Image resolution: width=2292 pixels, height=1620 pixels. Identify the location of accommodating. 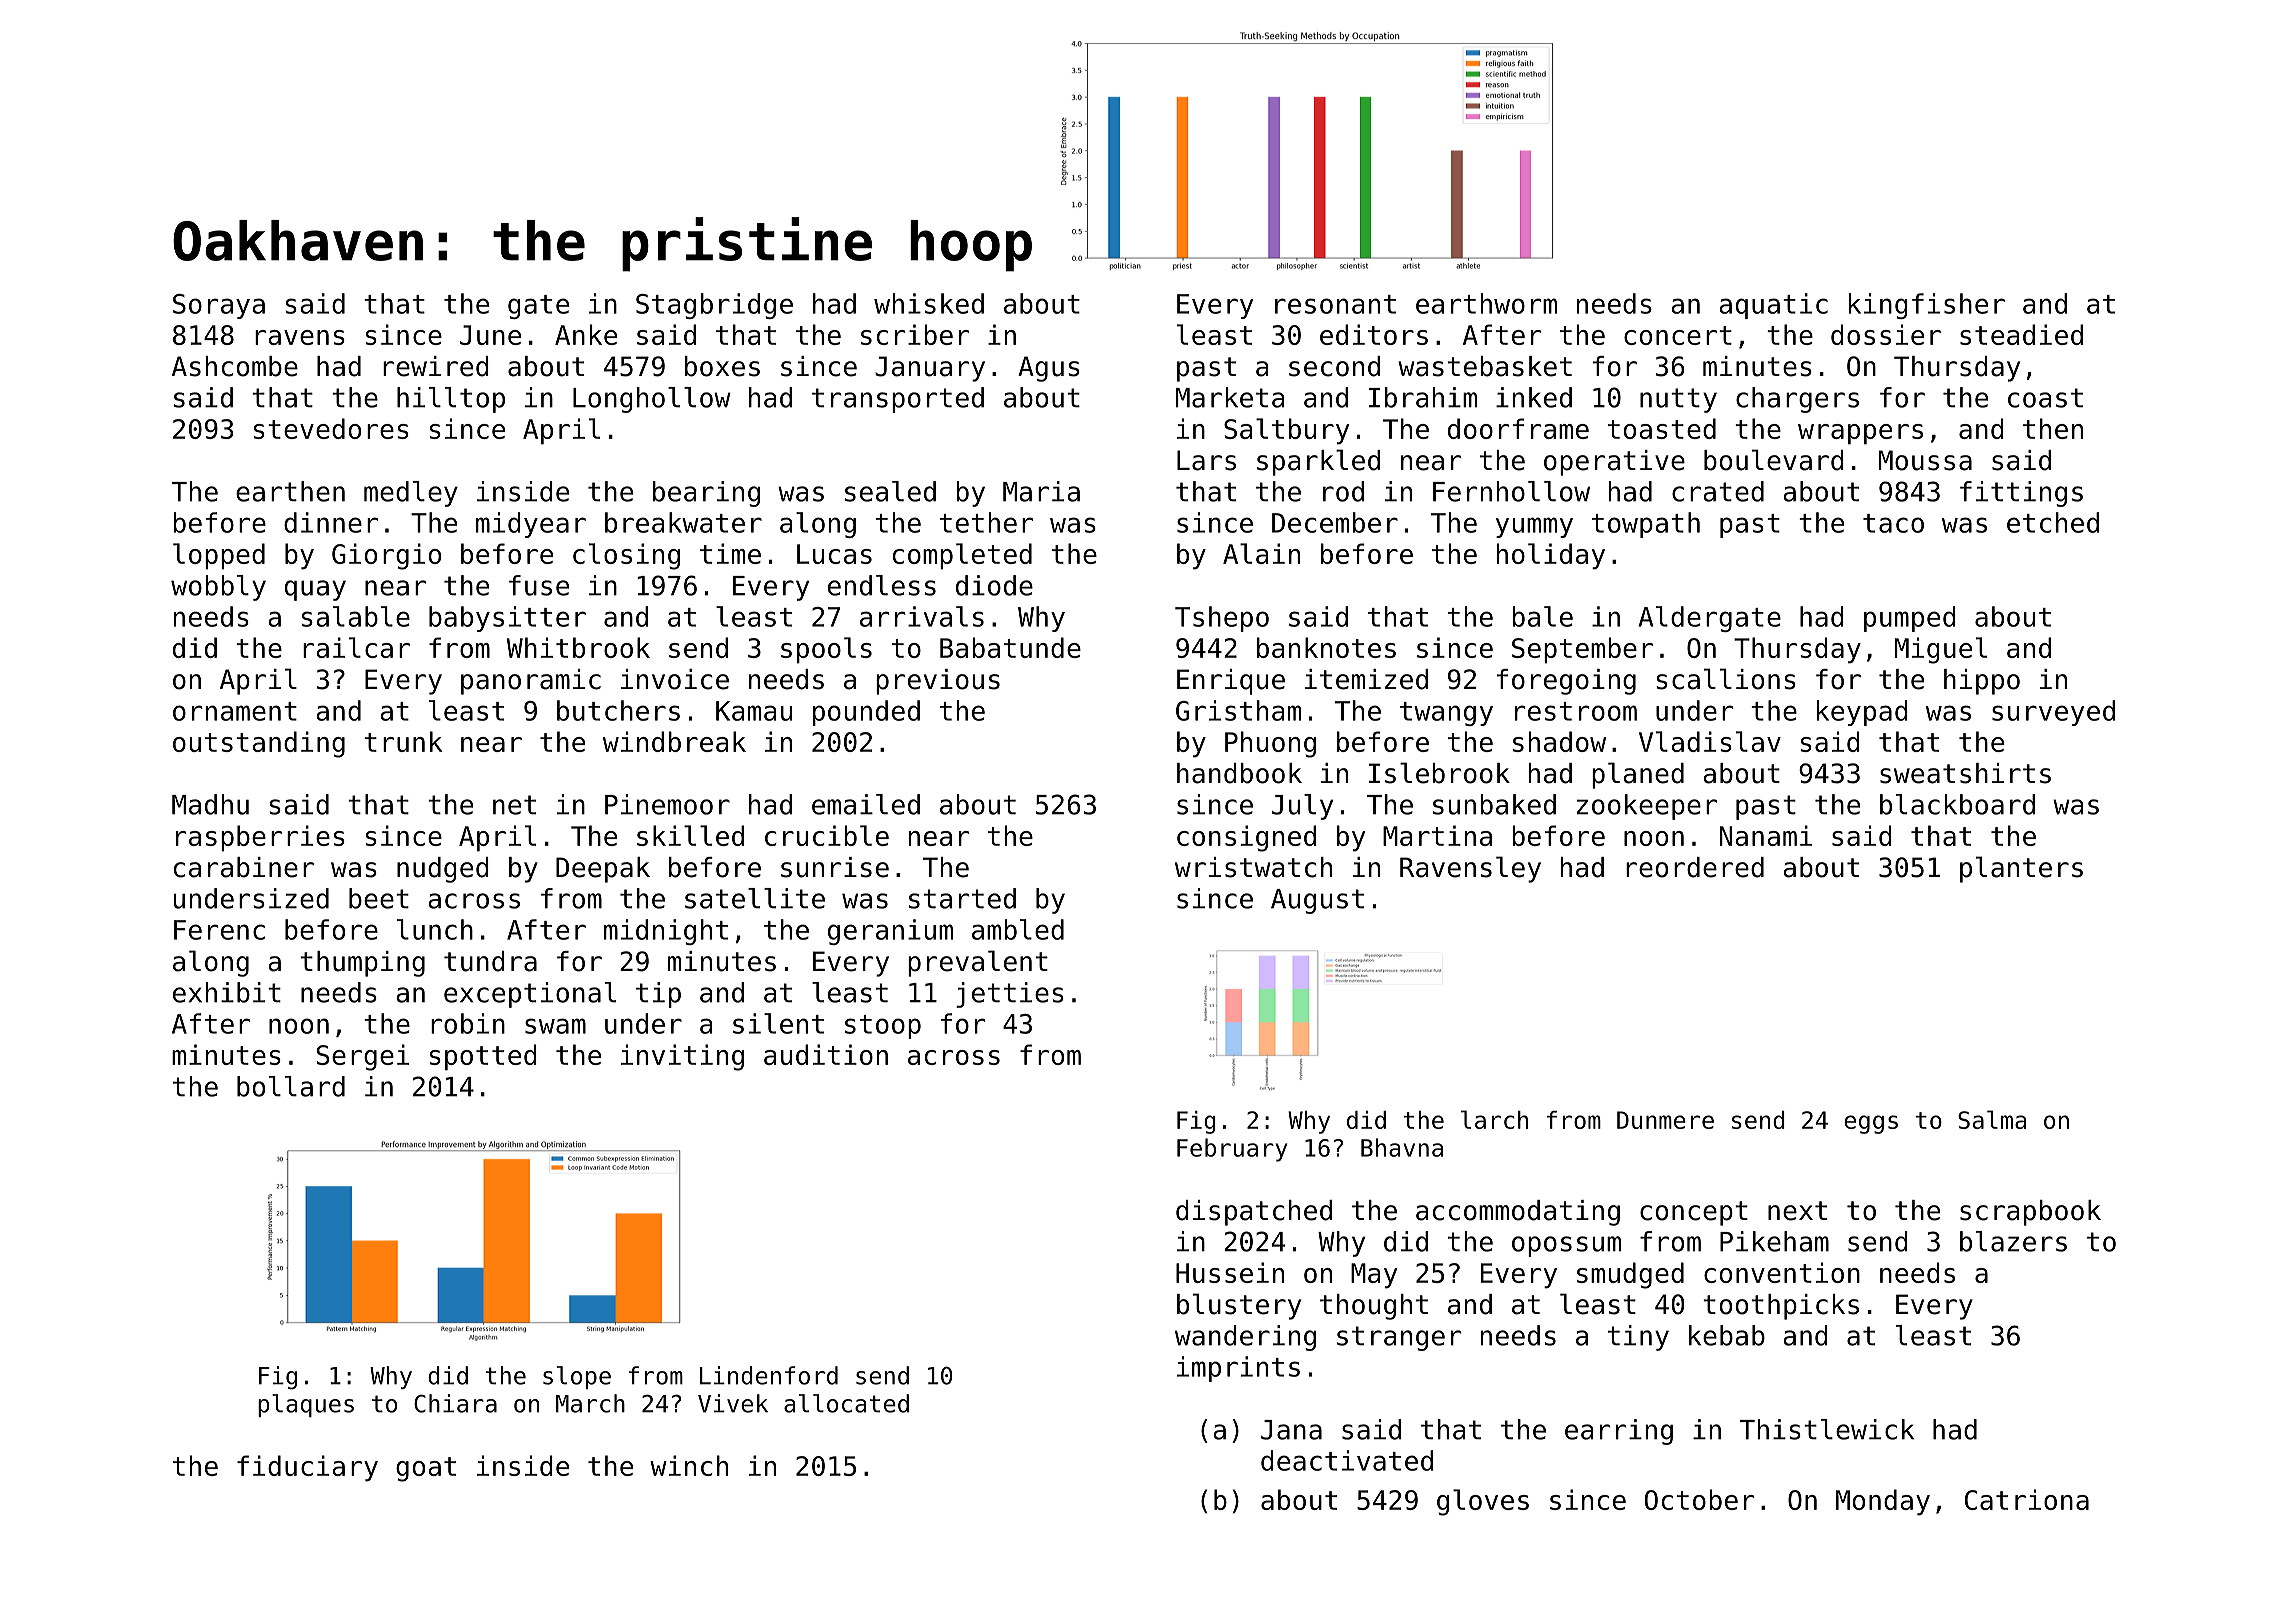
(1518, 1213).
